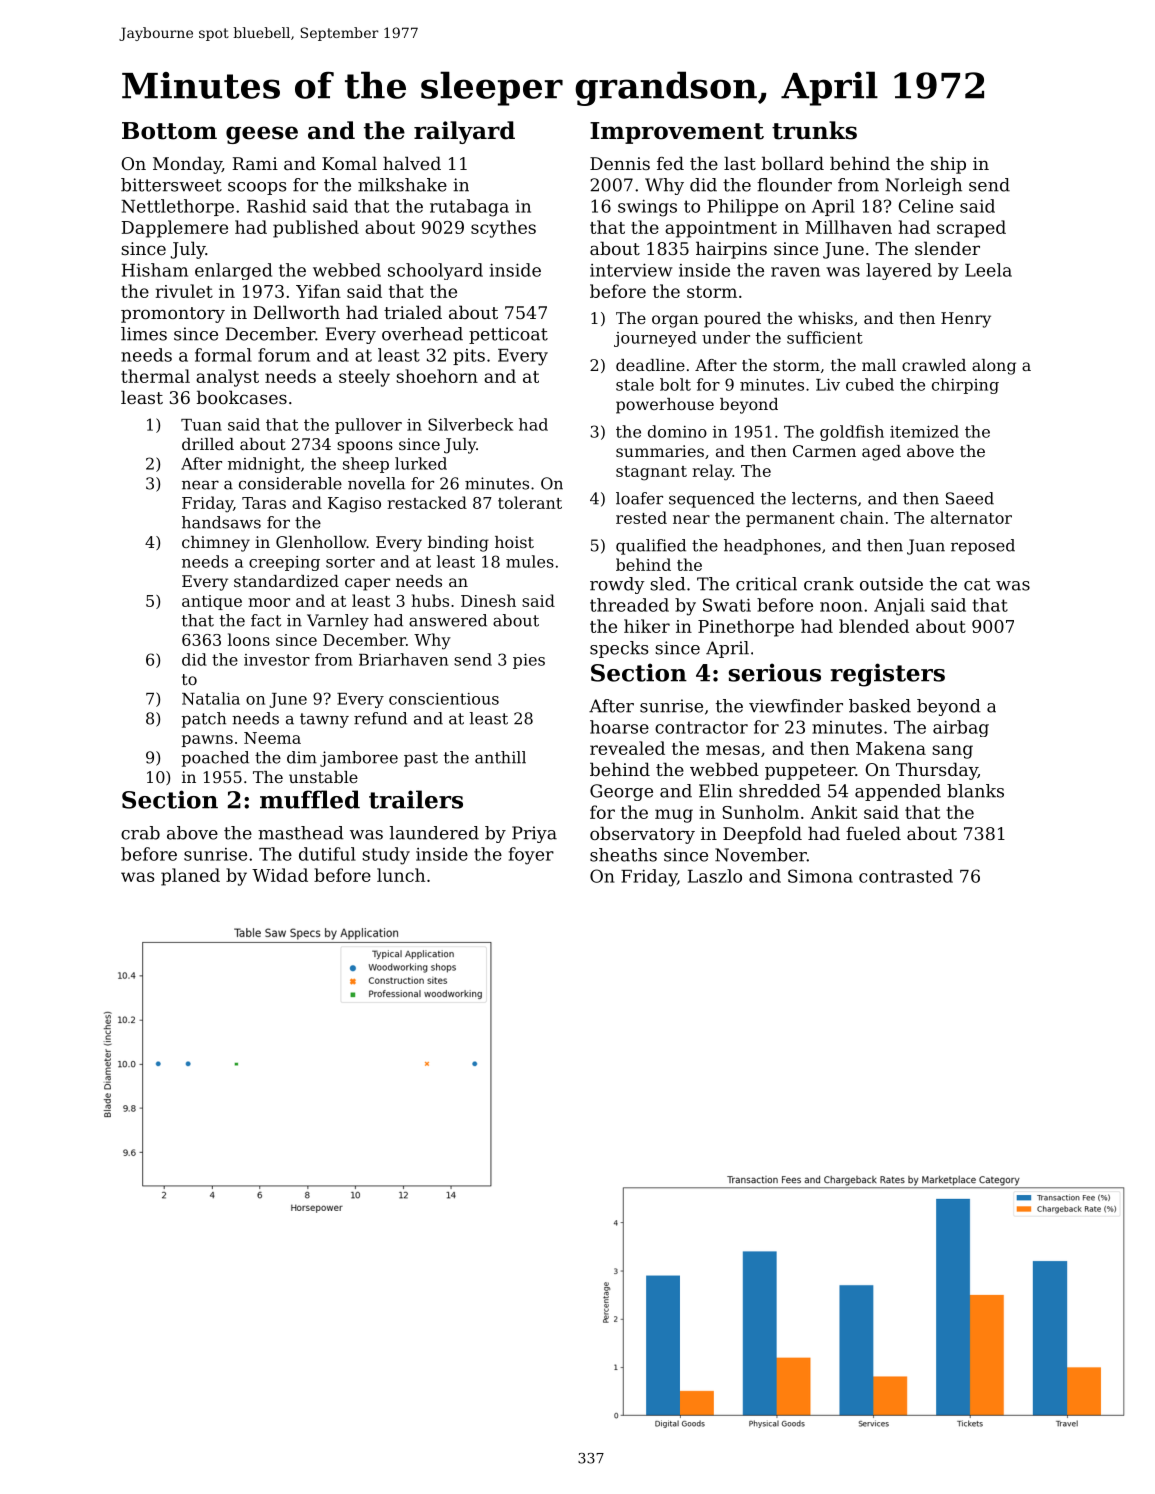  Describe the element at coordinates (155, 376) in the image. I see `thermal` at that location.
